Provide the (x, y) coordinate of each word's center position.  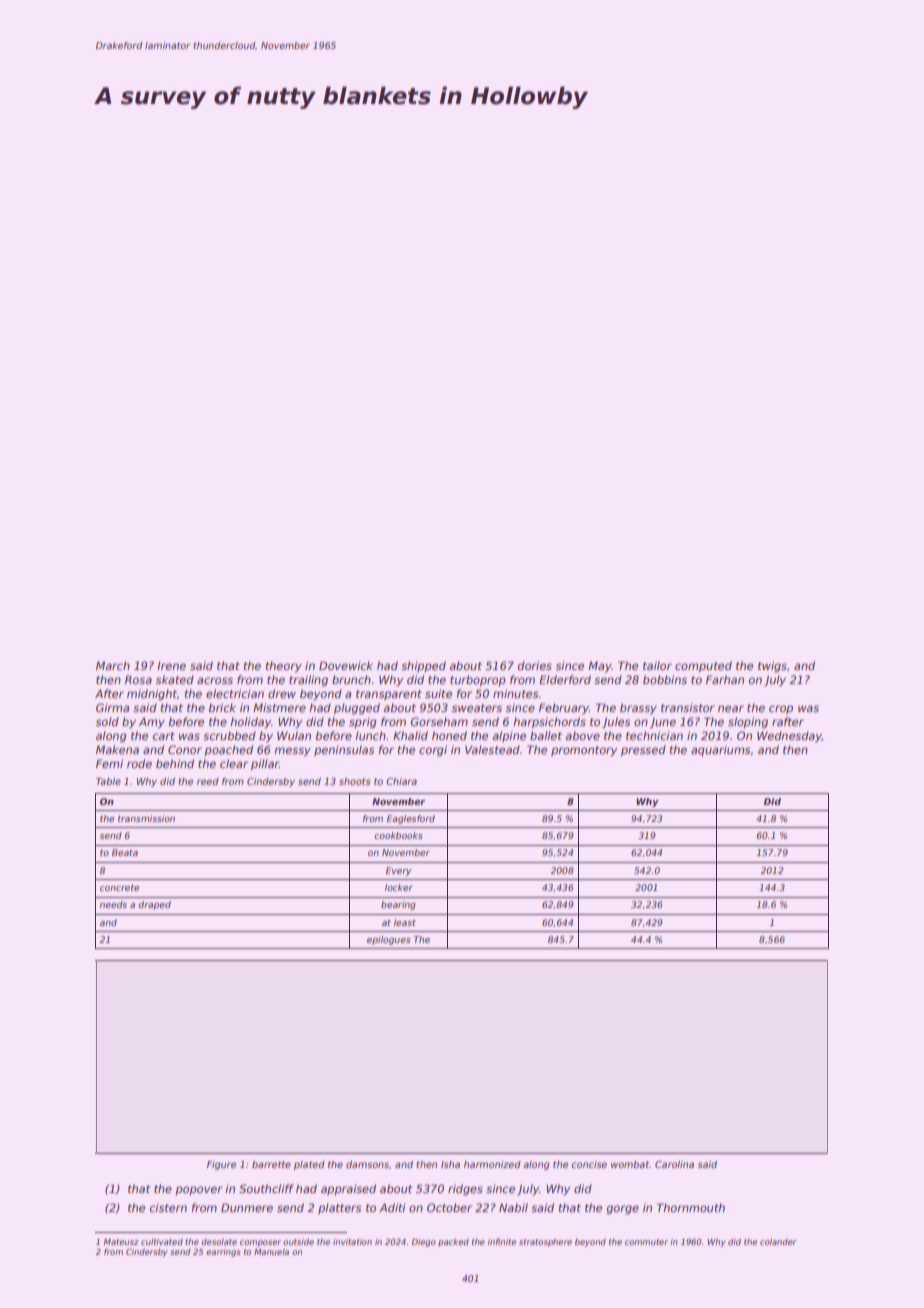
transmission (146, 818)
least (405, 922)
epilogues (389, 940)
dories (535, 665)
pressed (643, 750)
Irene (171, 666)
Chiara (401, 781)
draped (154, 905)
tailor (657, 665)
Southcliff (266, 1188)
